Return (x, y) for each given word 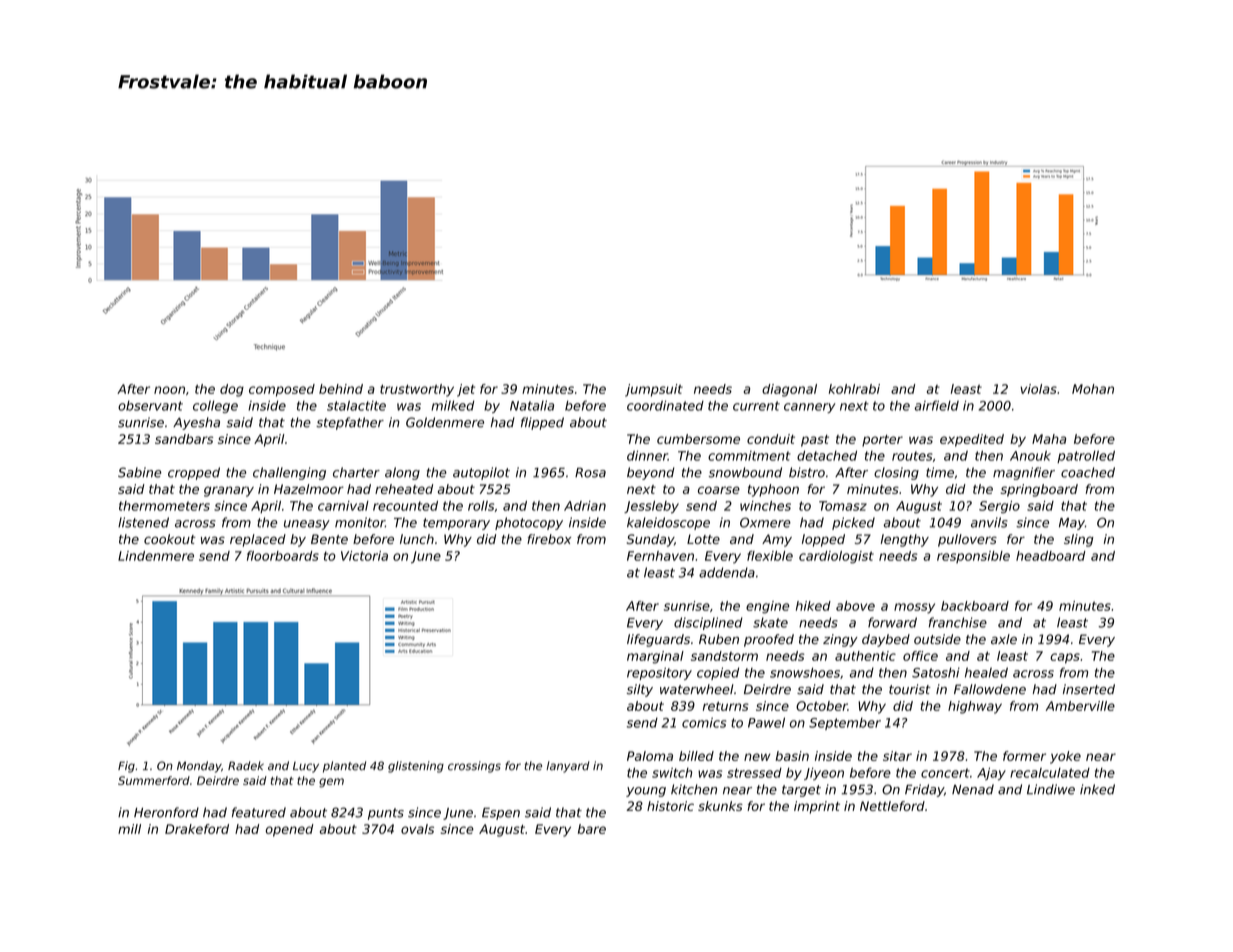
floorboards (283, 556)
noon (169, 390)
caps (1065, 658)
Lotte (703, 539)
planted (344, 767)
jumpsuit (654, 390)
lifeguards (658, 640)
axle (1004, 639)
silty (640, 690)
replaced (258, 540)
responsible (973, 557)
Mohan (1093, 389)
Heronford (166, 812)
